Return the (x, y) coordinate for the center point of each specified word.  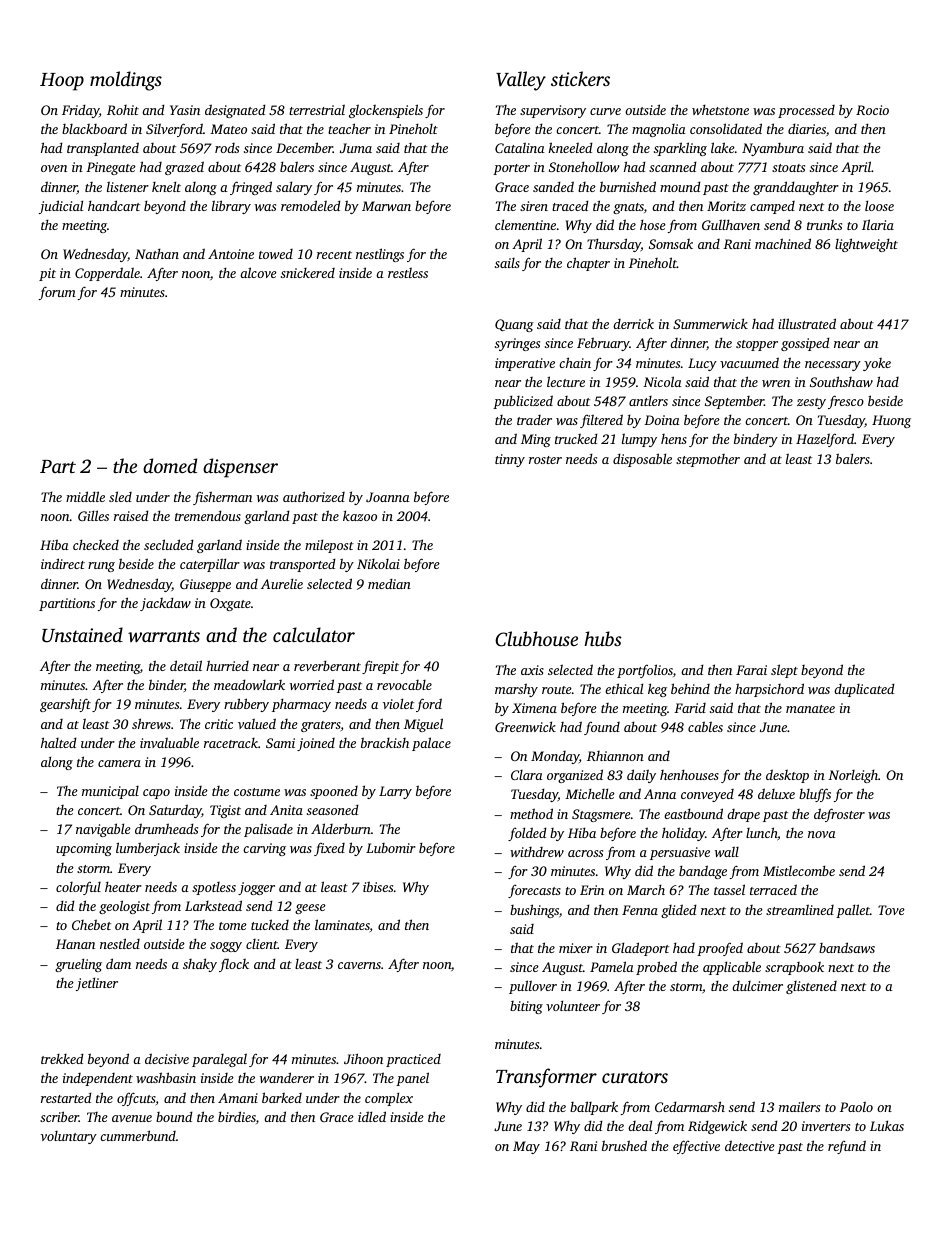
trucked (576, 438)
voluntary (69, 1137)
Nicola (662, 381)
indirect (63, 563)
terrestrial (317, 109)
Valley (521, 81)
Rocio (872, 110)
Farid (690, 708)
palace (431, 744)
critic (219, 724)
